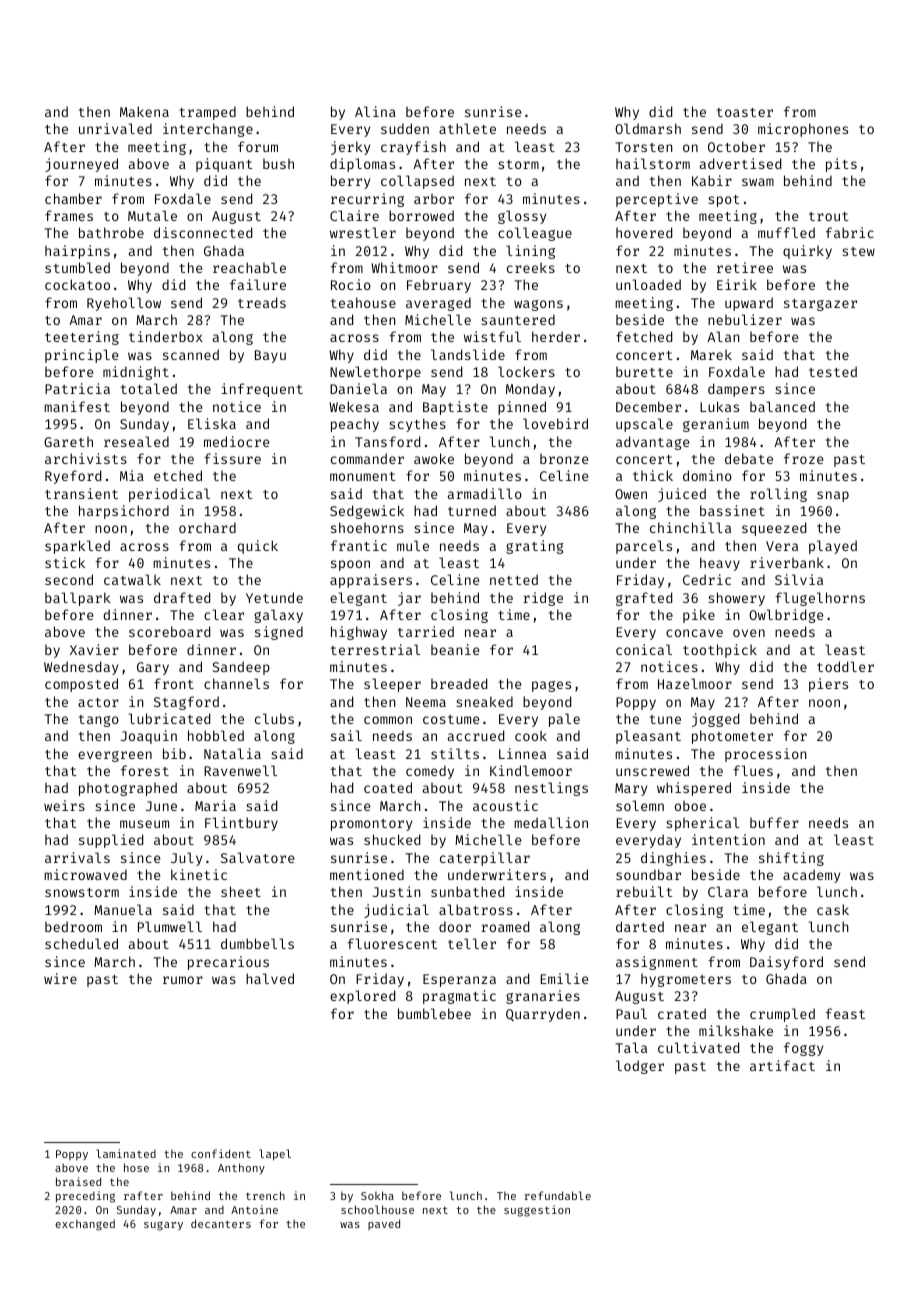  I want to click on February, so click(439, 286).
